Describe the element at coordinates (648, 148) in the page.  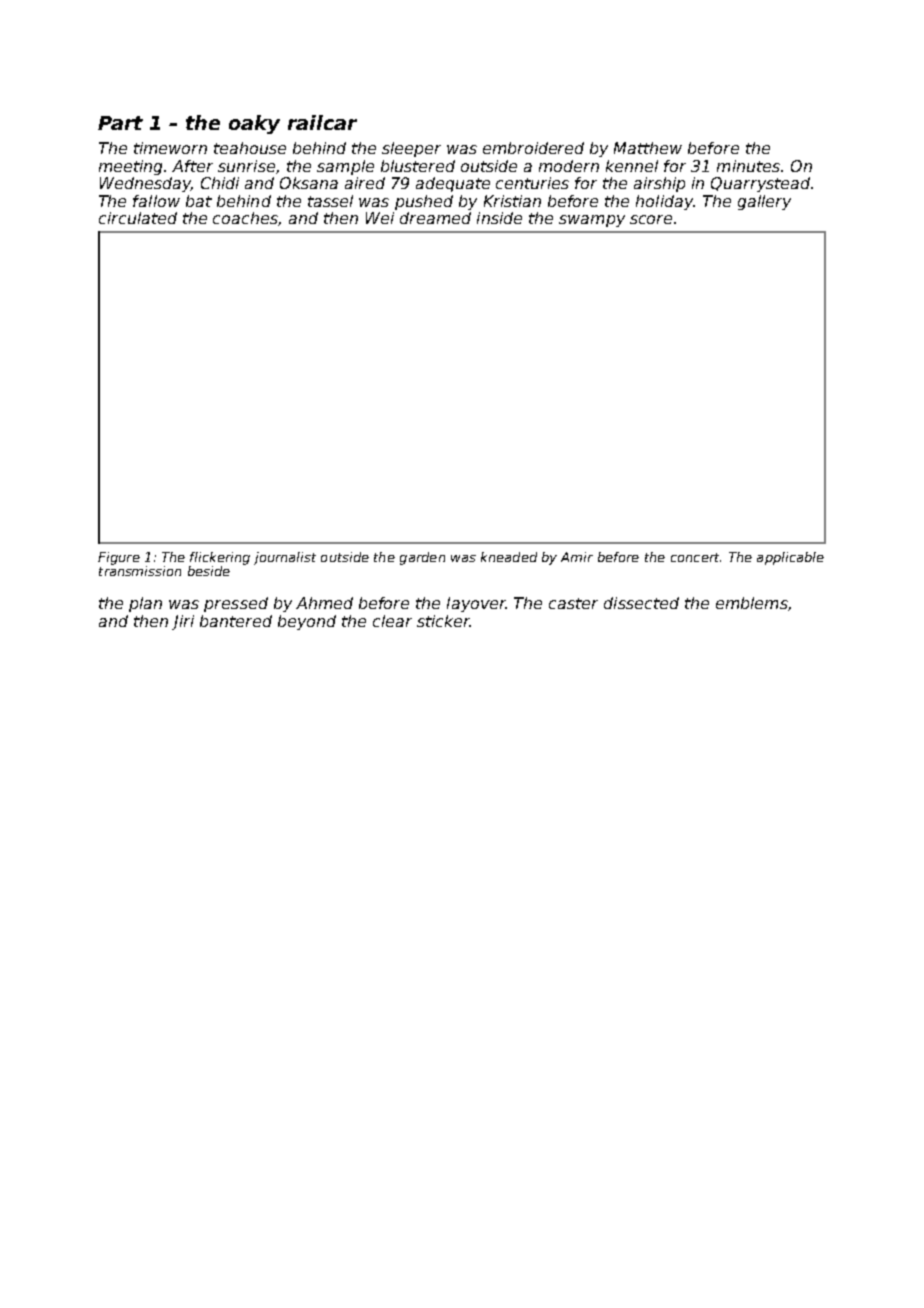
I see `Matthew` at that location.
